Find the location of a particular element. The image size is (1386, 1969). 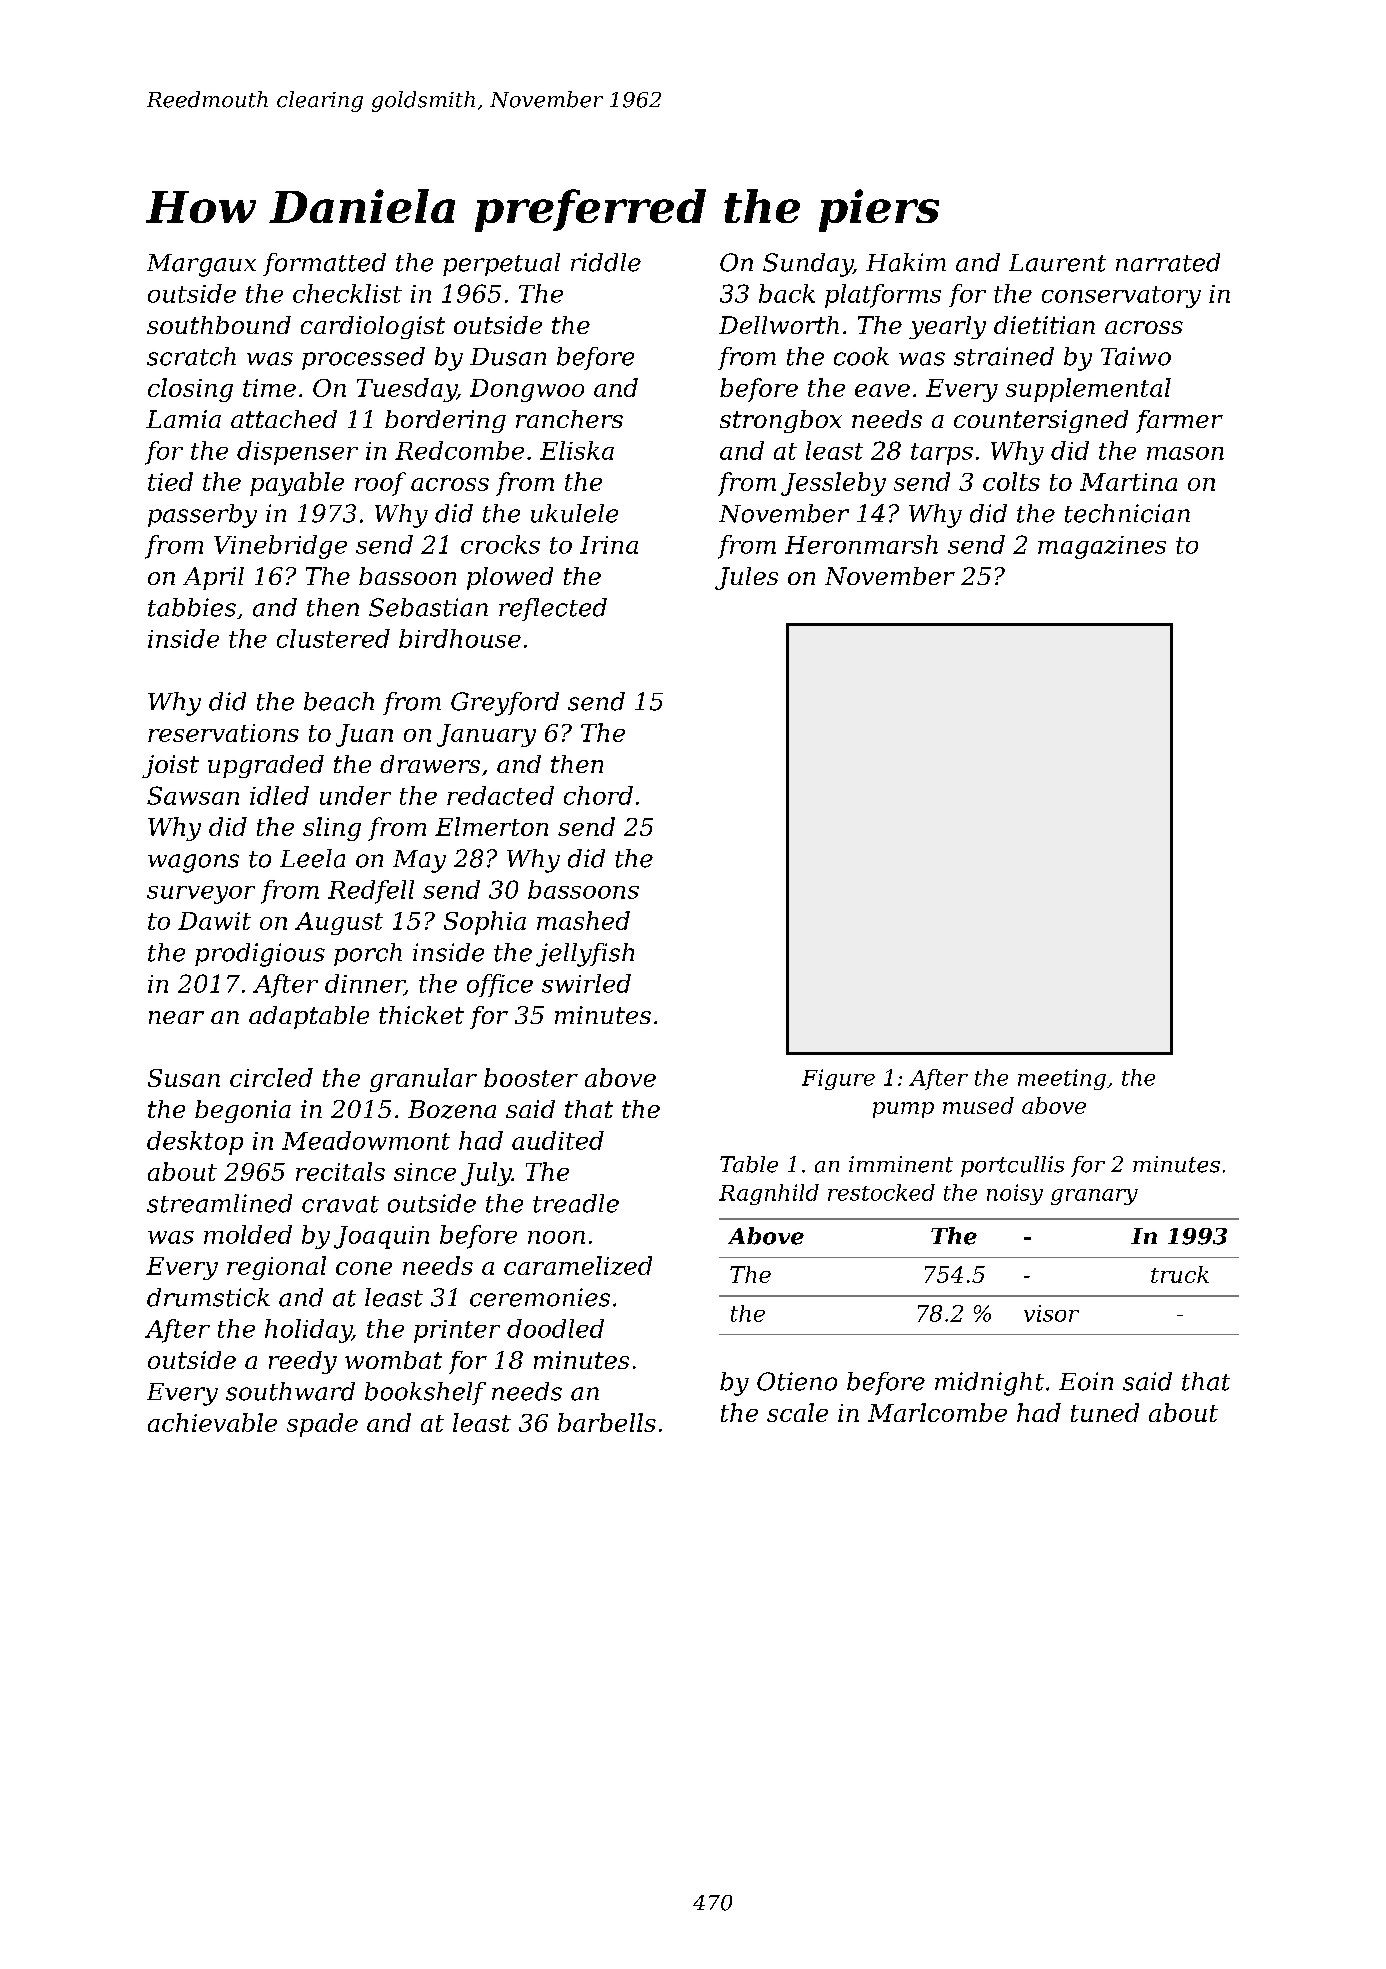

magazines is located at coordinates (1102, 547).
